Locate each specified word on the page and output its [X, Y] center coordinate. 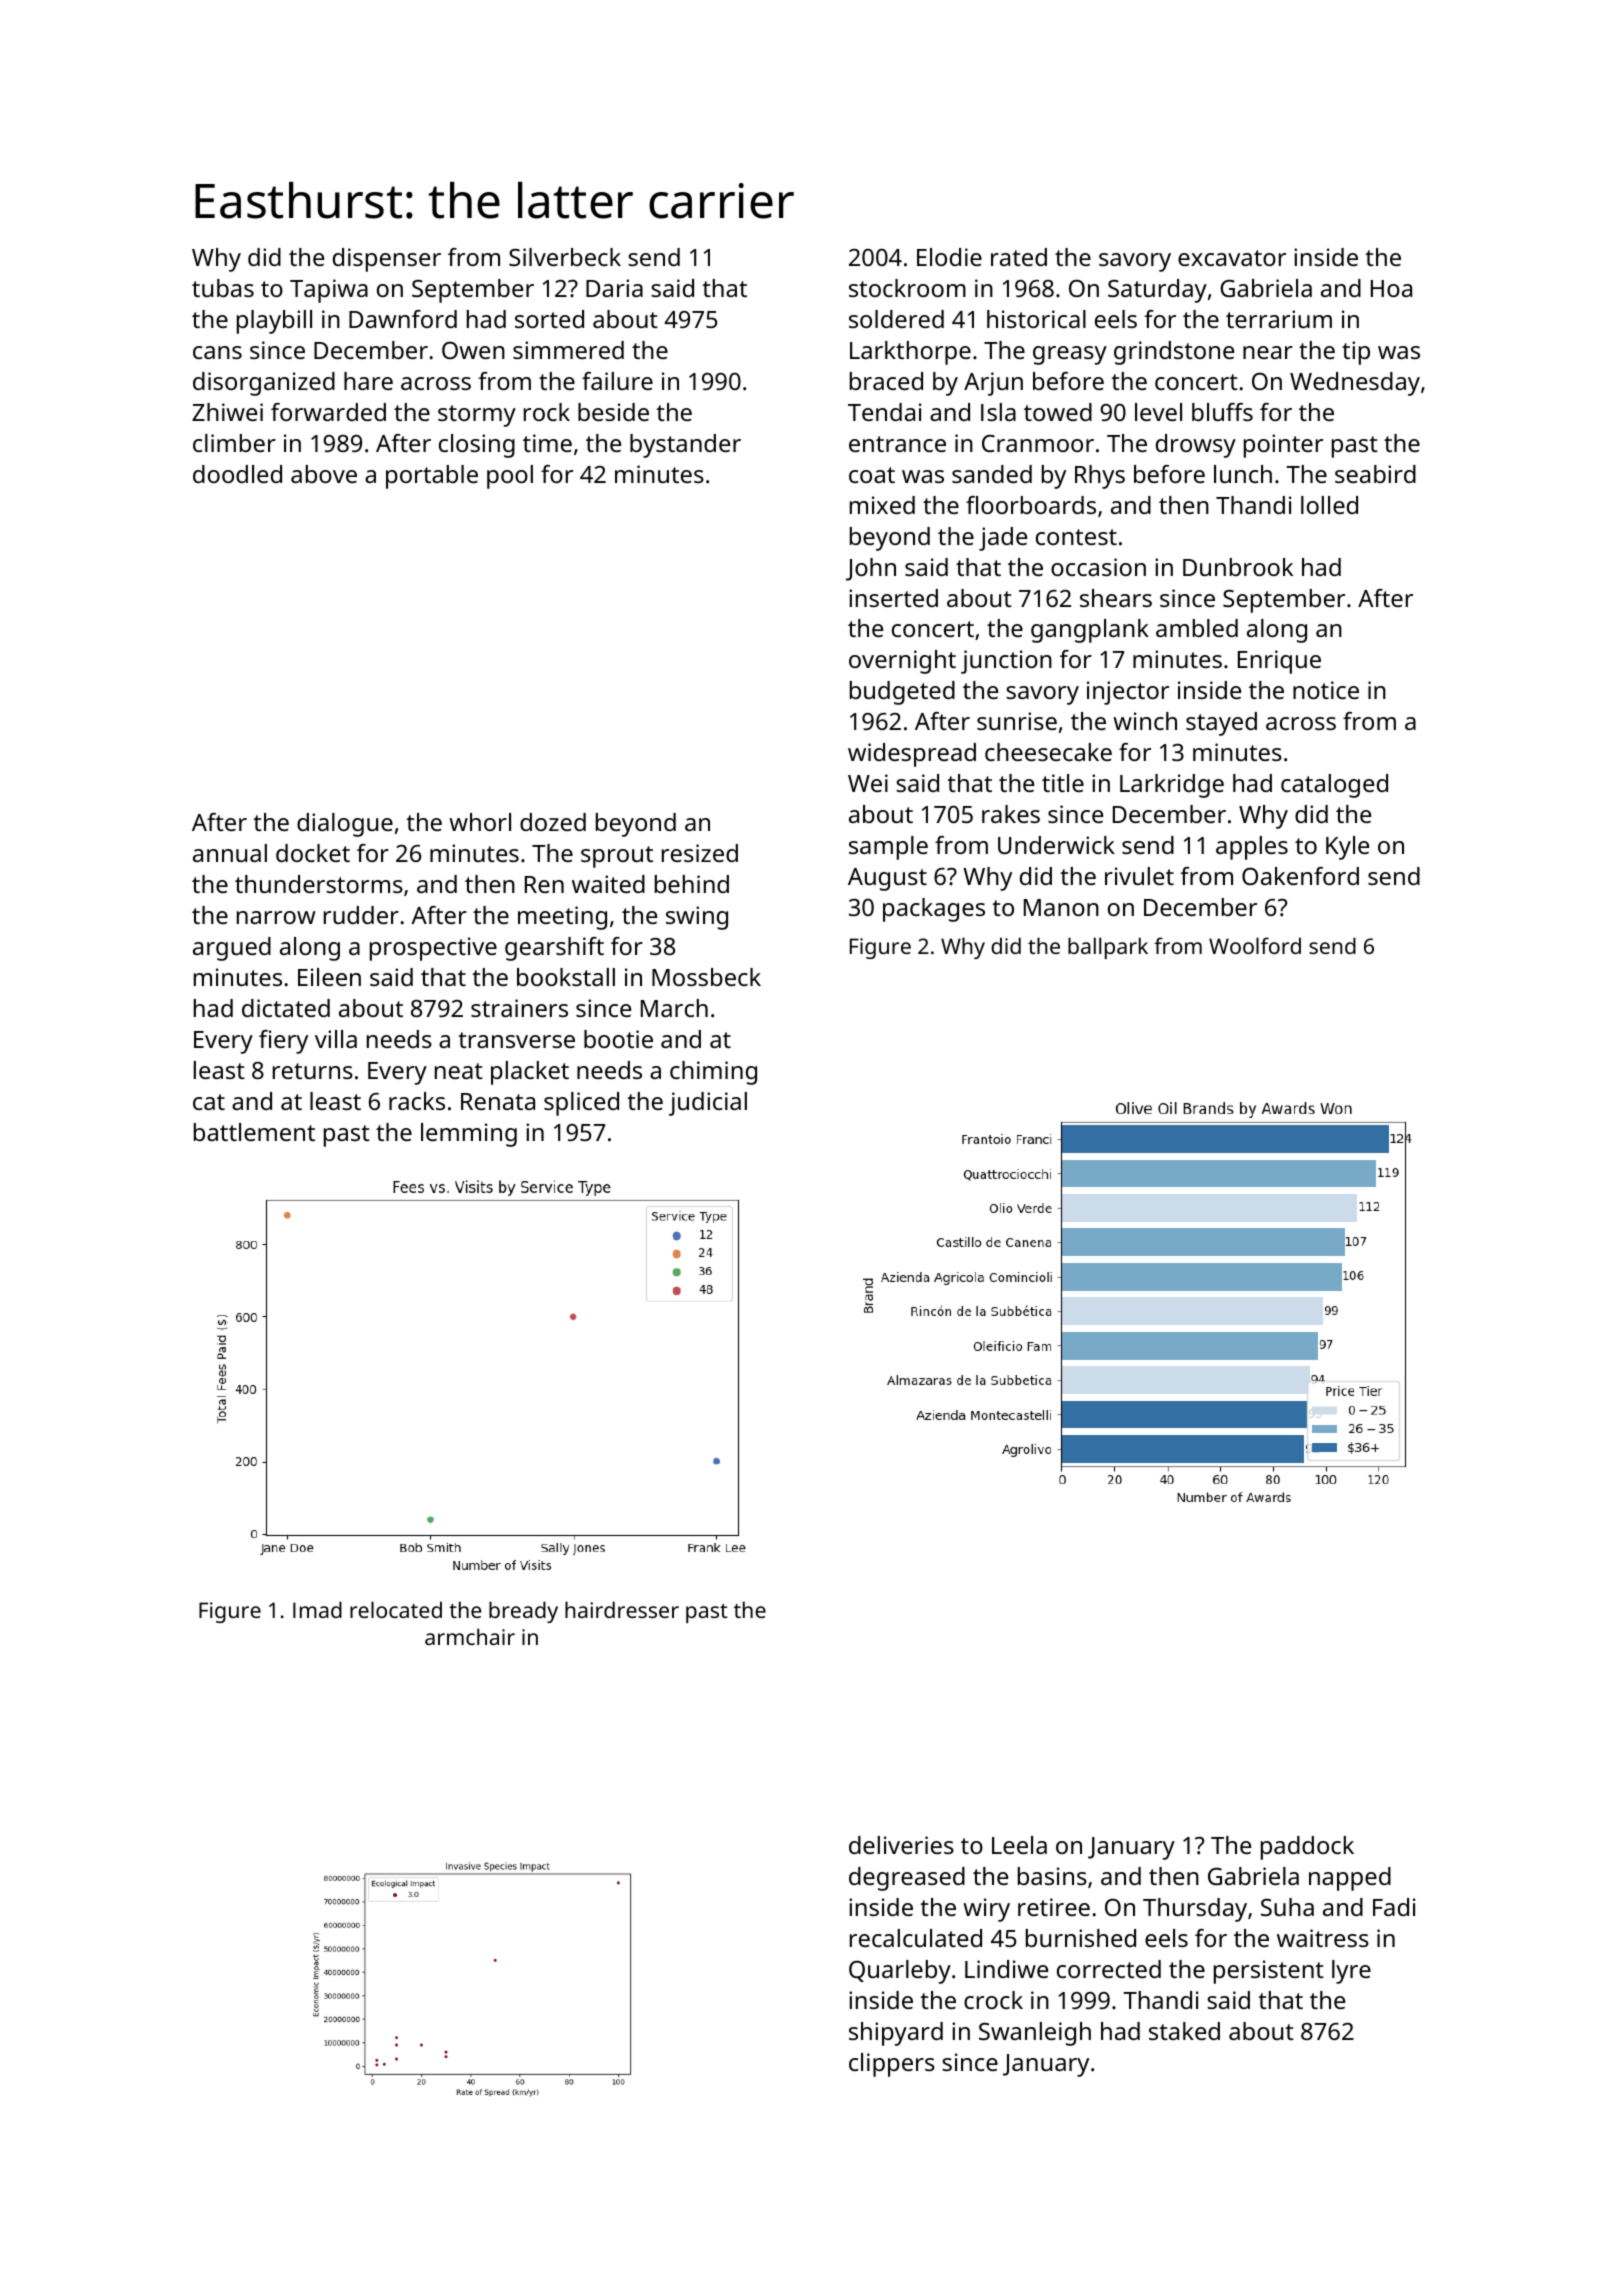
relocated [396, 1609]
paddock [1307, 1848]
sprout [617, 857]
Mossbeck [706, 977]
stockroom [907, 288]
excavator [1232, 258]
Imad [317, 1609]
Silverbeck [565, 257]
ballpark [1108, 948]
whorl [480, 822]
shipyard [896, 2034]
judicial [708, 1104]
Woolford [1255, 945]
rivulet [1139, 876]
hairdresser [622, 1609]
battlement [254, 1132]
